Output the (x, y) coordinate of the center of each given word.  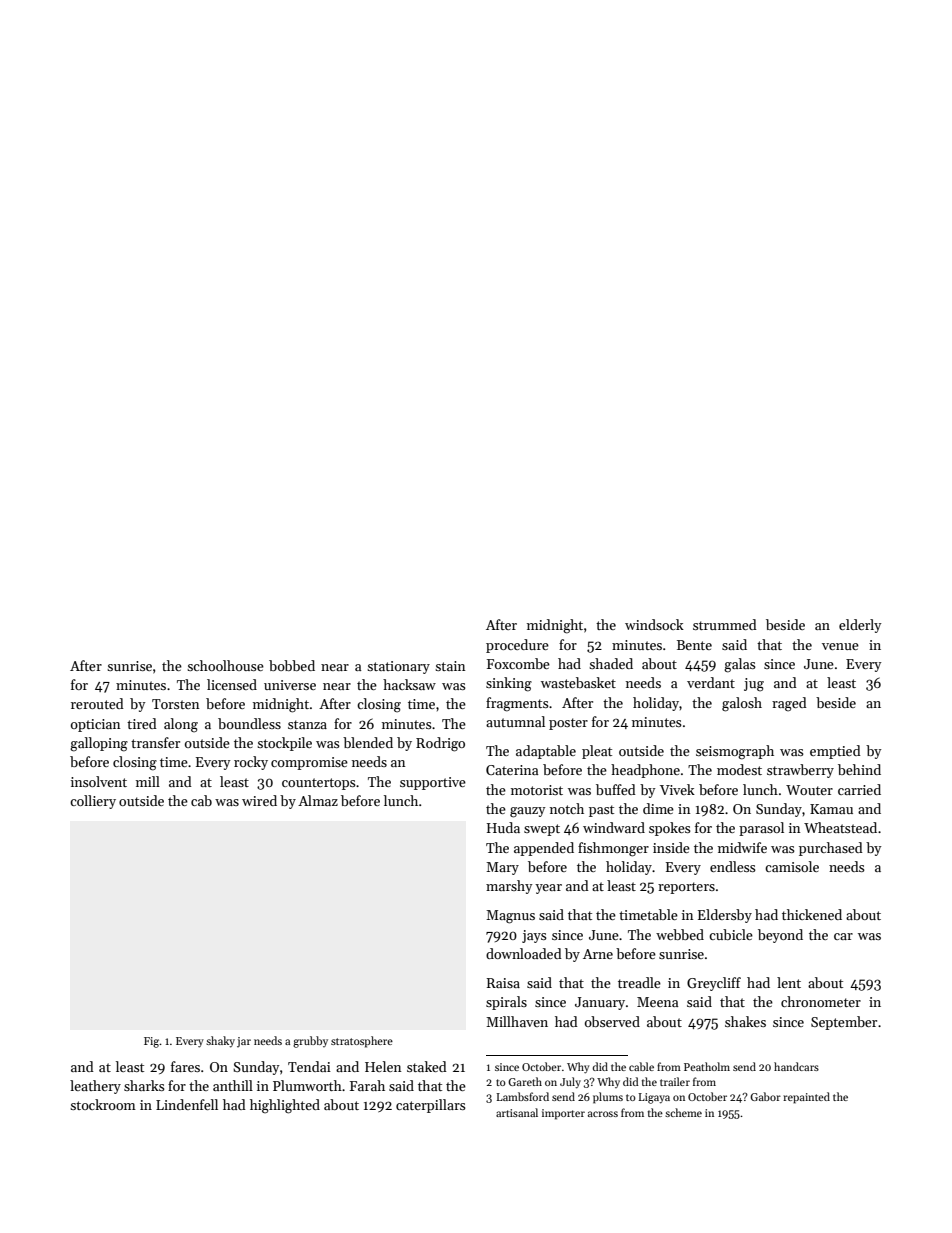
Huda (503, 827)
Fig (152, 1042)
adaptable (546, 752)
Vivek (677, 789)
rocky (251, 763)
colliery (93, 802)
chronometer (821, 1001)
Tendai (309, 1066)
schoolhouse (225, 665)
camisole (792, 866)
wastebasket (578, 682)
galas (740, 665)
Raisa (503, 983)
